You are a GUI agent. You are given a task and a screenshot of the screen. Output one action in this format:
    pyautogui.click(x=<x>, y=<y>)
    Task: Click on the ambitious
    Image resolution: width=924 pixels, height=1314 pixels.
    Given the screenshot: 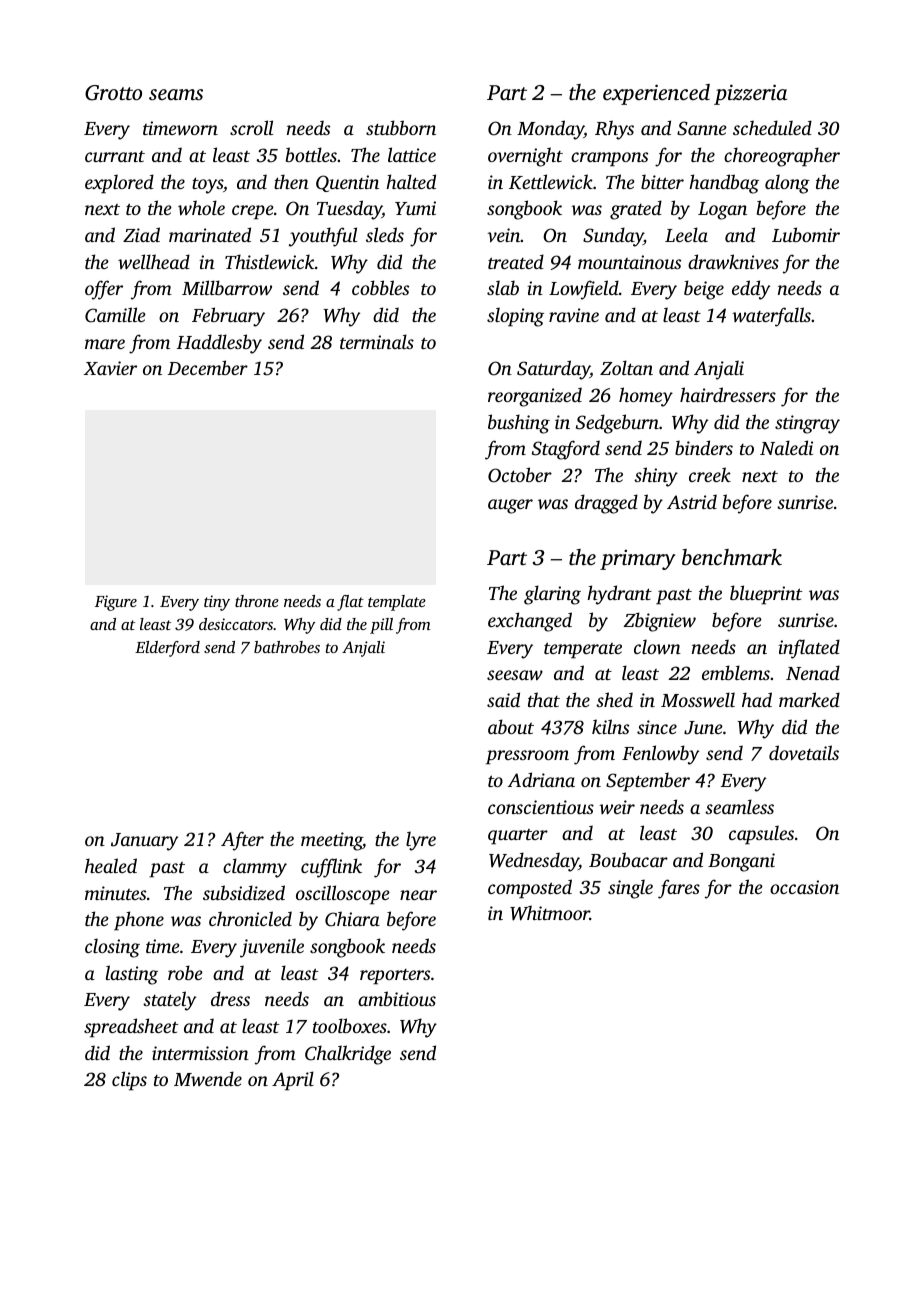 What is the action you would take?
    pyautogui.click(x=397, y=998)
